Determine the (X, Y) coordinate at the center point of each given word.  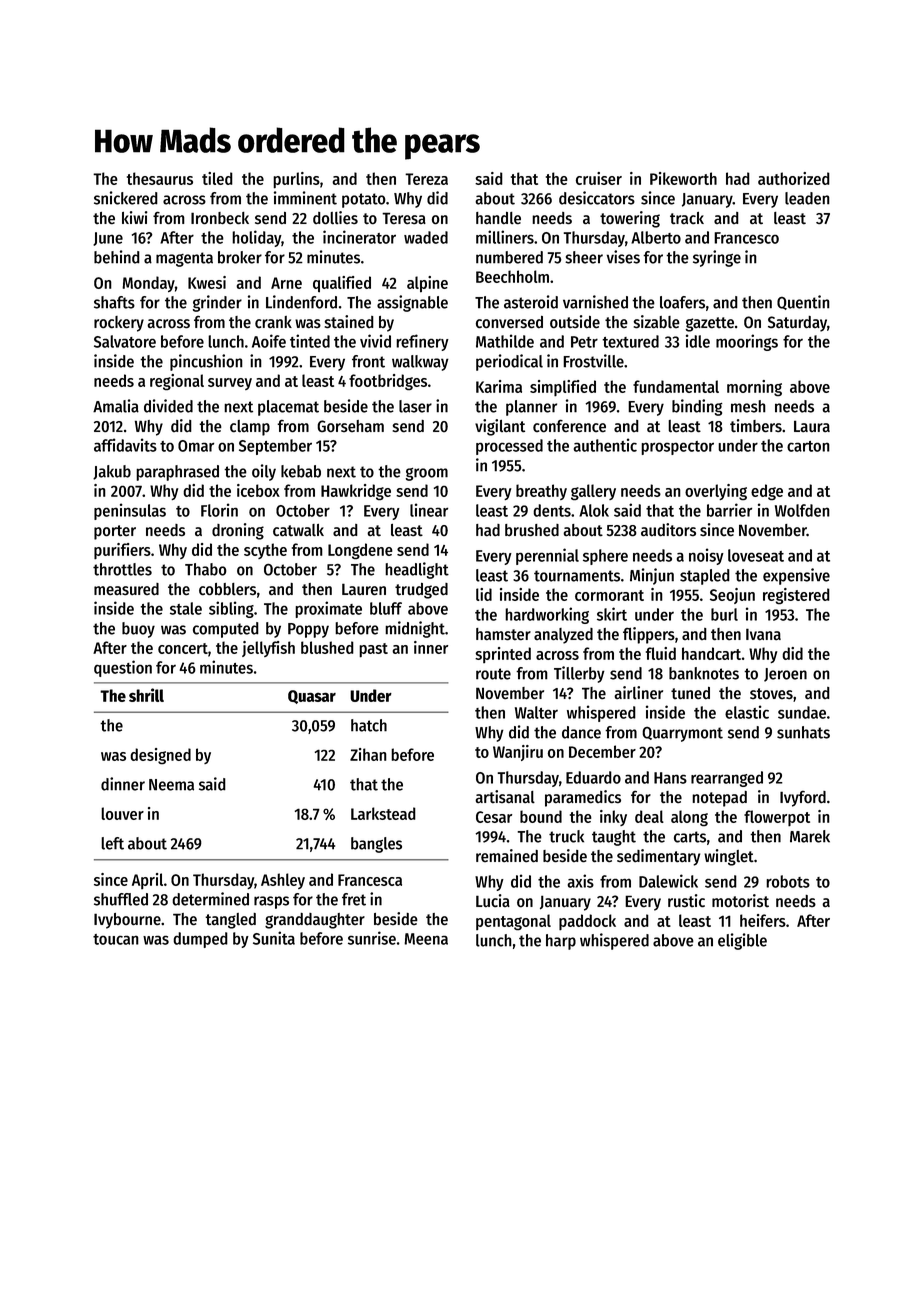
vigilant (500, 427)
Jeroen (785, 675)
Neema (171, 785)
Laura (812, 426)
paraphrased (177, 473)
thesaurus (160, 178)
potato (364, 200)
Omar (196, 446)
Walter (536, 712)
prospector (677, 448)
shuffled (121, 899)
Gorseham (350, 426)
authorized (794, 178)
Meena (426, 939)
